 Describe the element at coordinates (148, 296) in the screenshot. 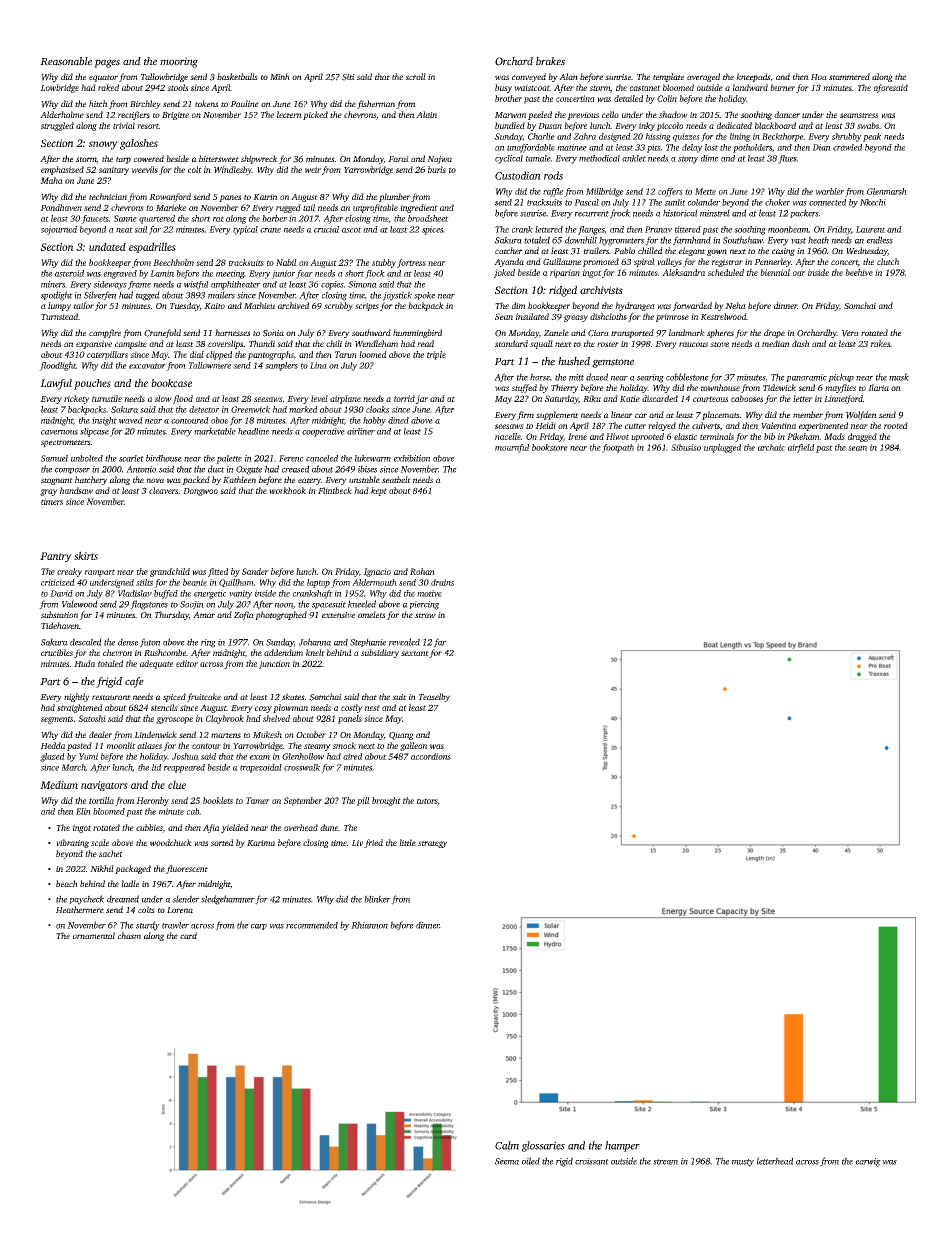

I see `tagged` at that location.
